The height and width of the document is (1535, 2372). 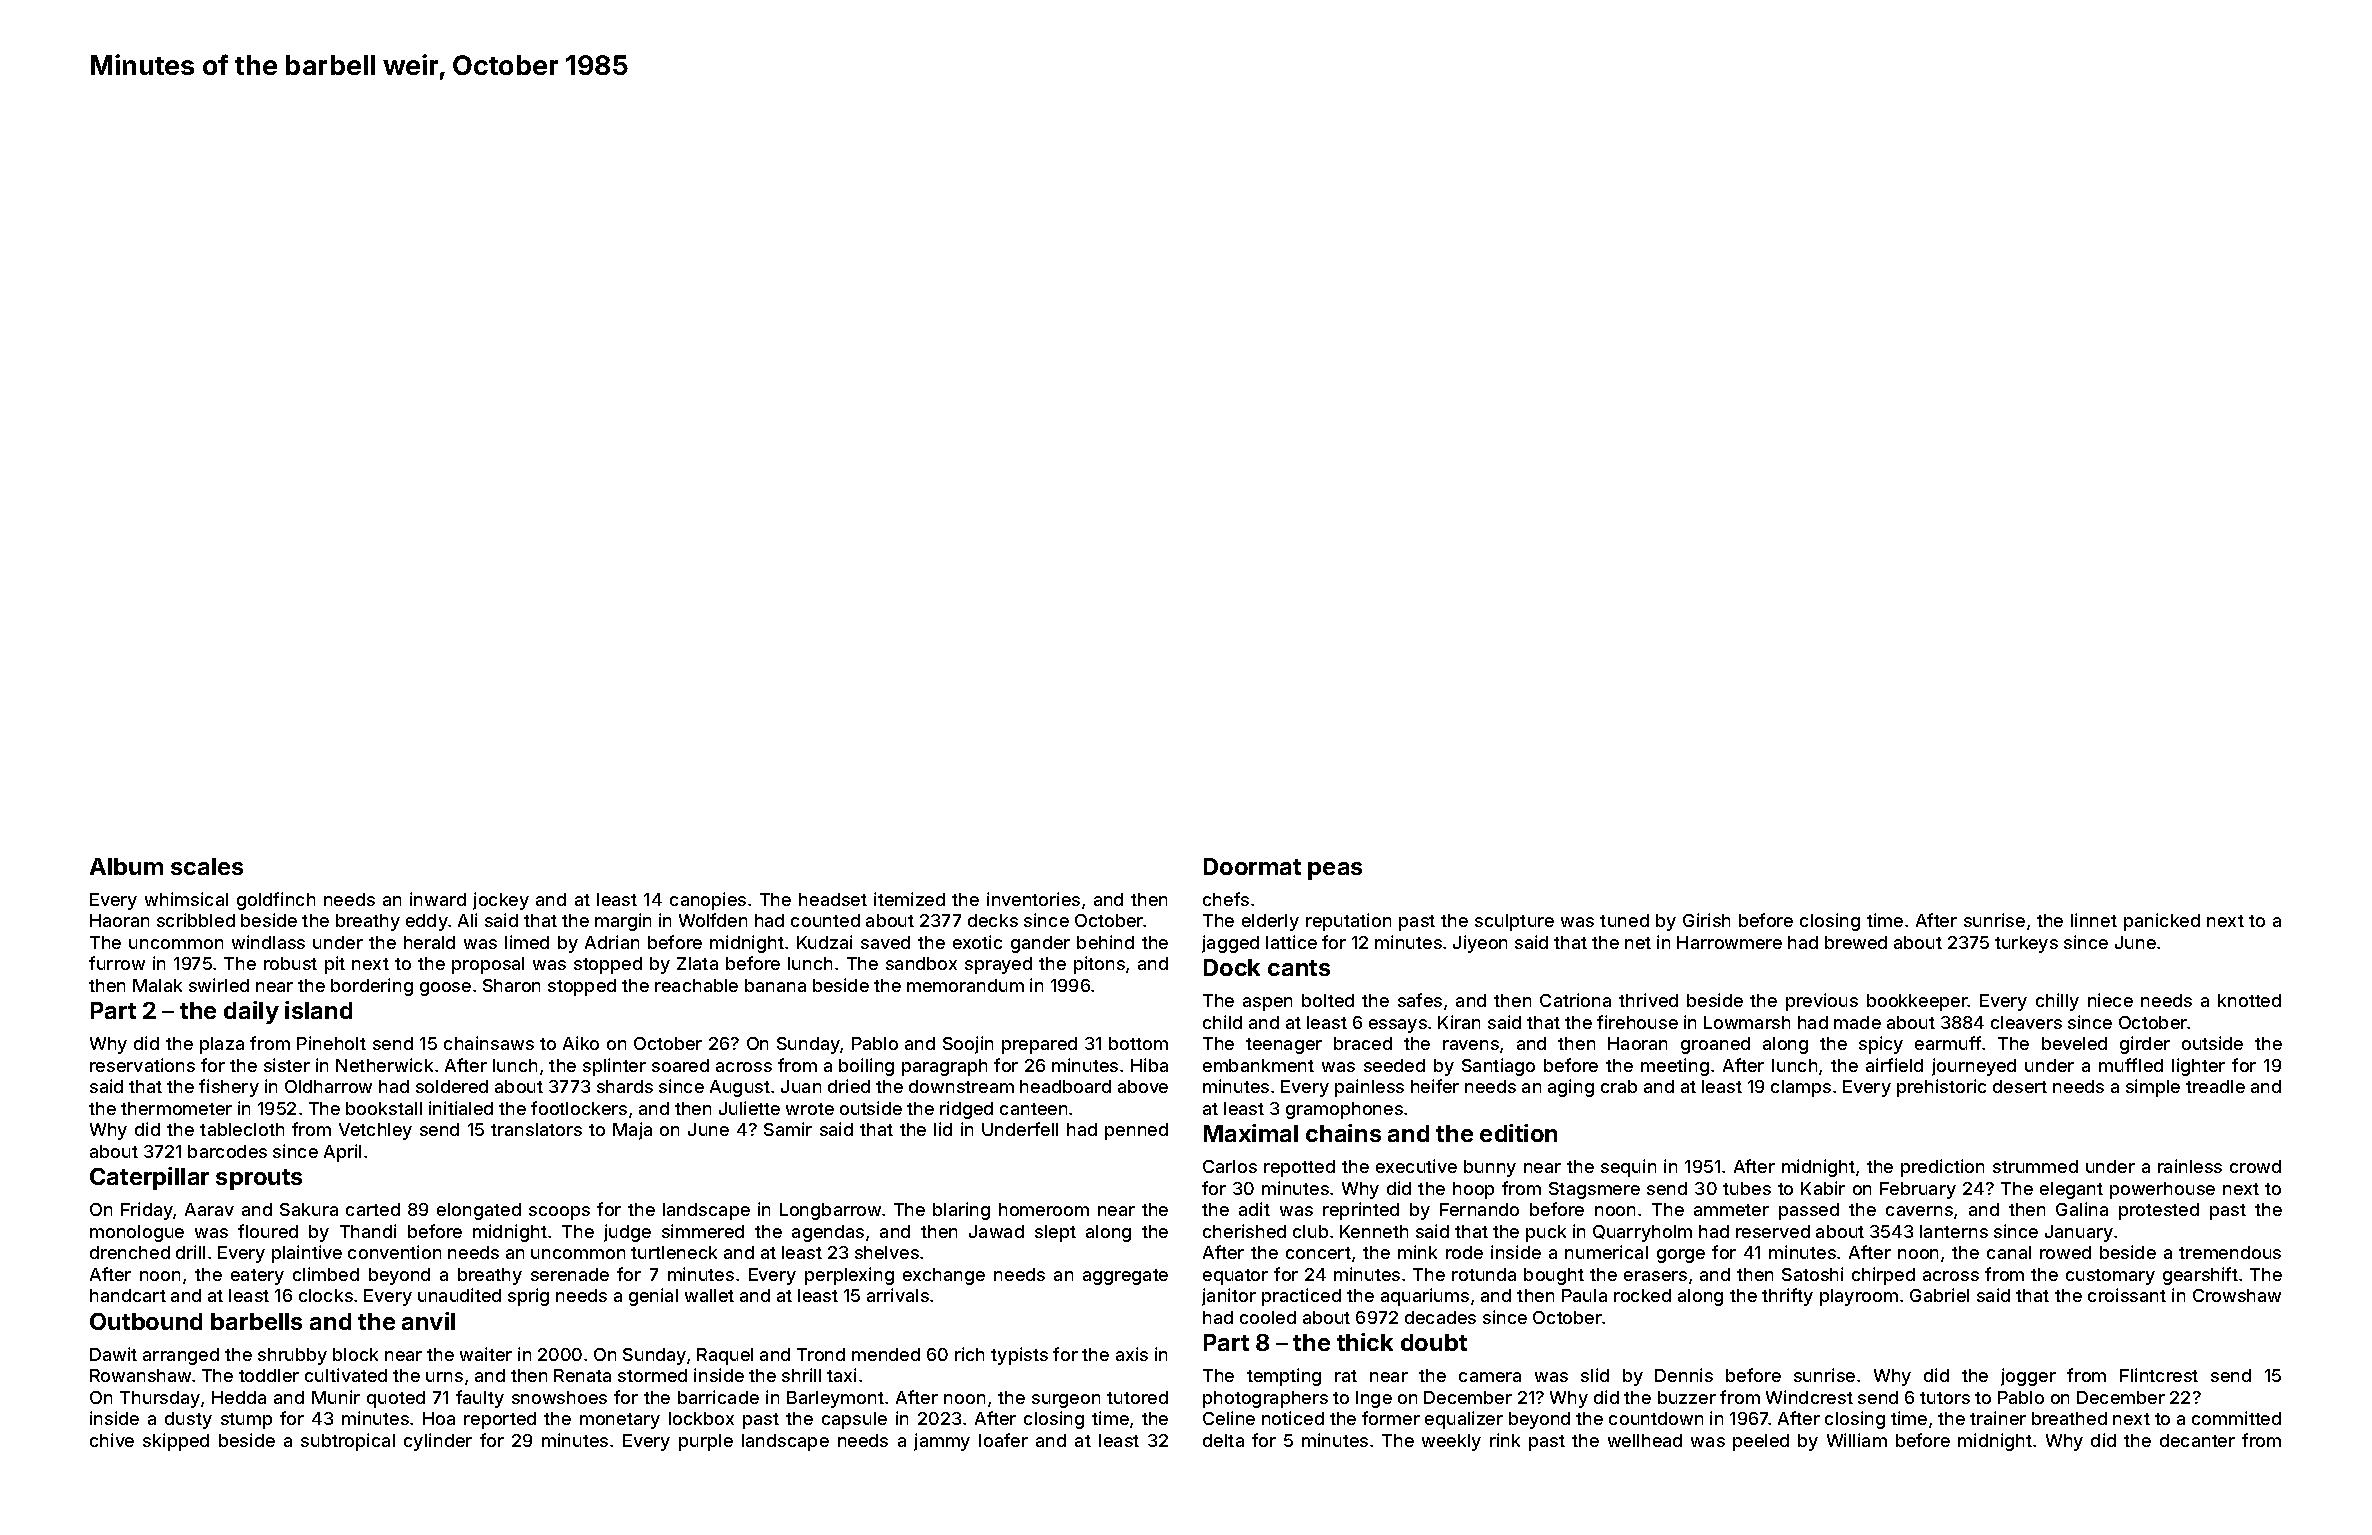 What do you see at coordinates (2190, 1166) in the document?
I see `rainless` at bounding box center [2190, 1166].
